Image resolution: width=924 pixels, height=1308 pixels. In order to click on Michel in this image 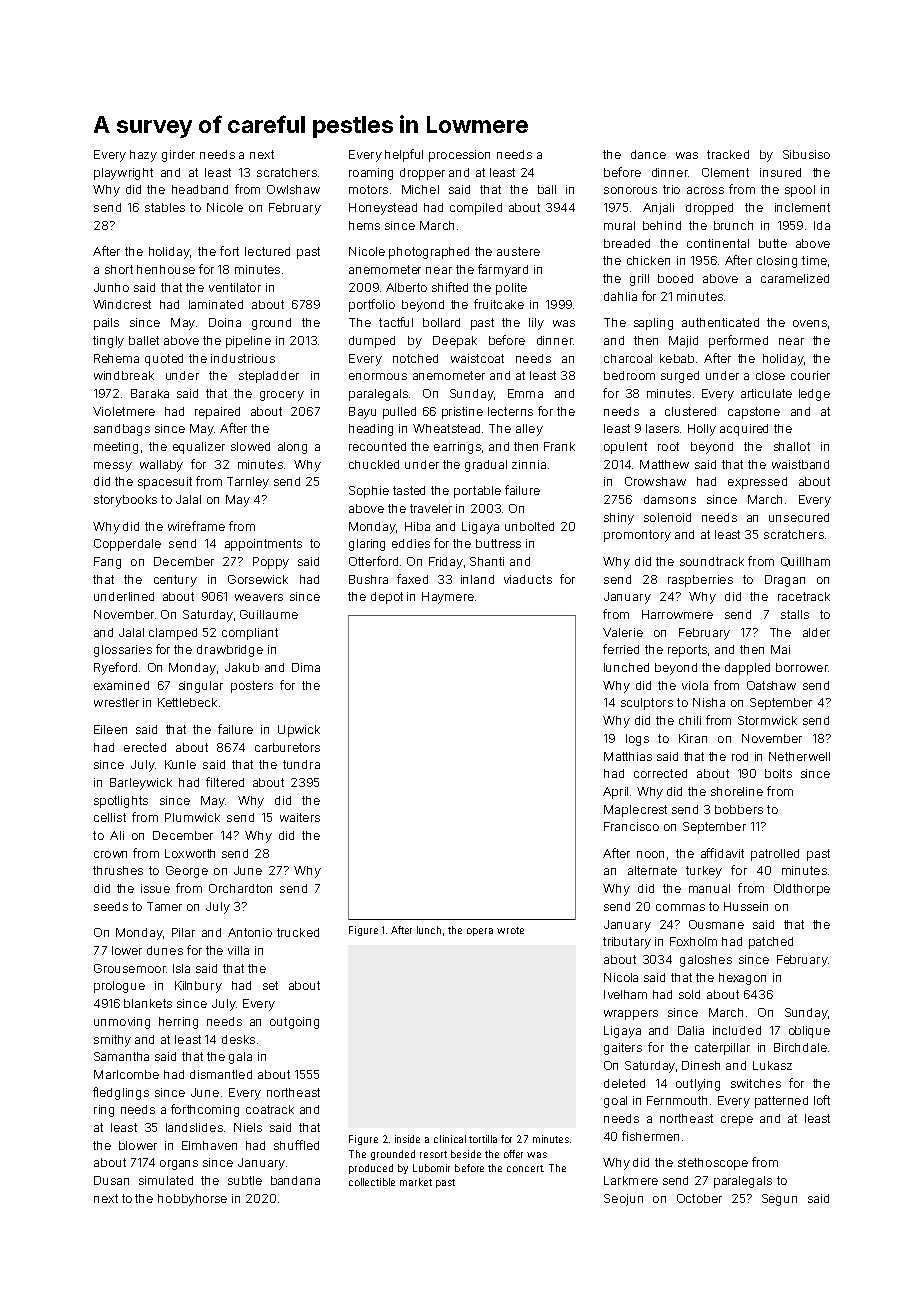, I will do `click(420, 189)`.
